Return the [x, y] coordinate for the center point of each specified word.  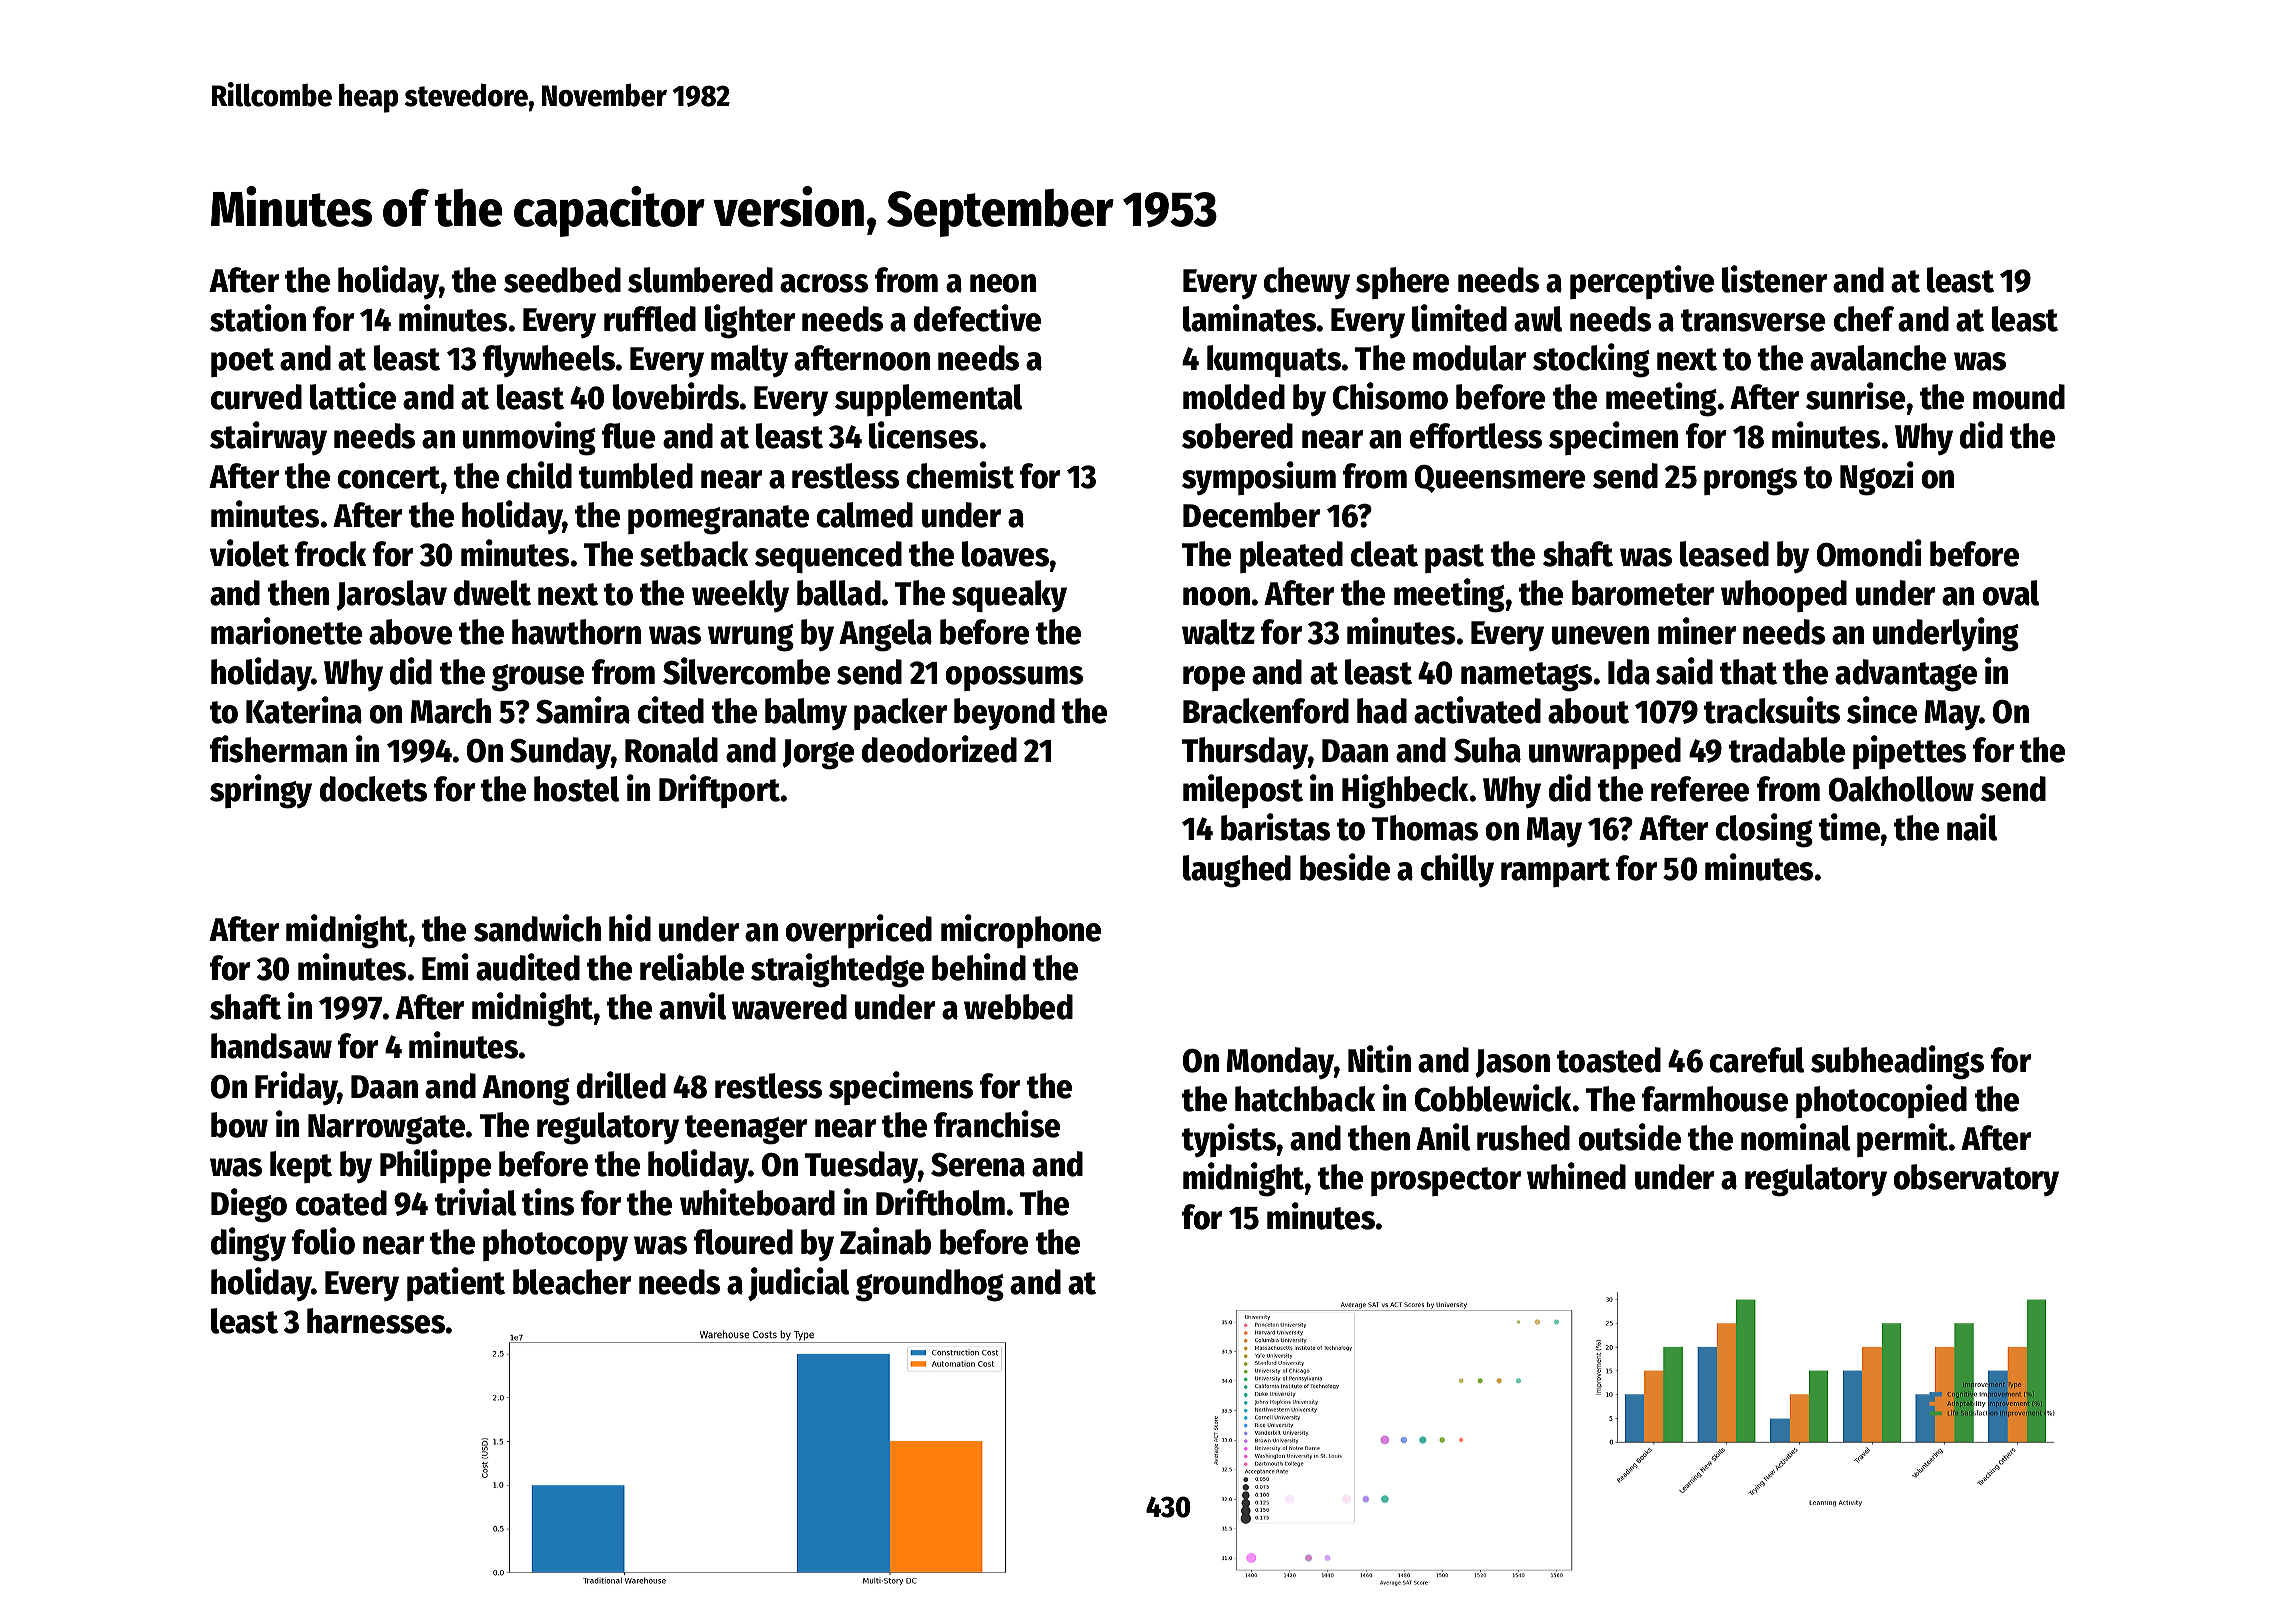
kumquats [1274, 361]
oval [2010, 593]
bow [239, 1125]
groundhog [930, 1285]
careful [1756, 1060]
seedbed [562, 280]
